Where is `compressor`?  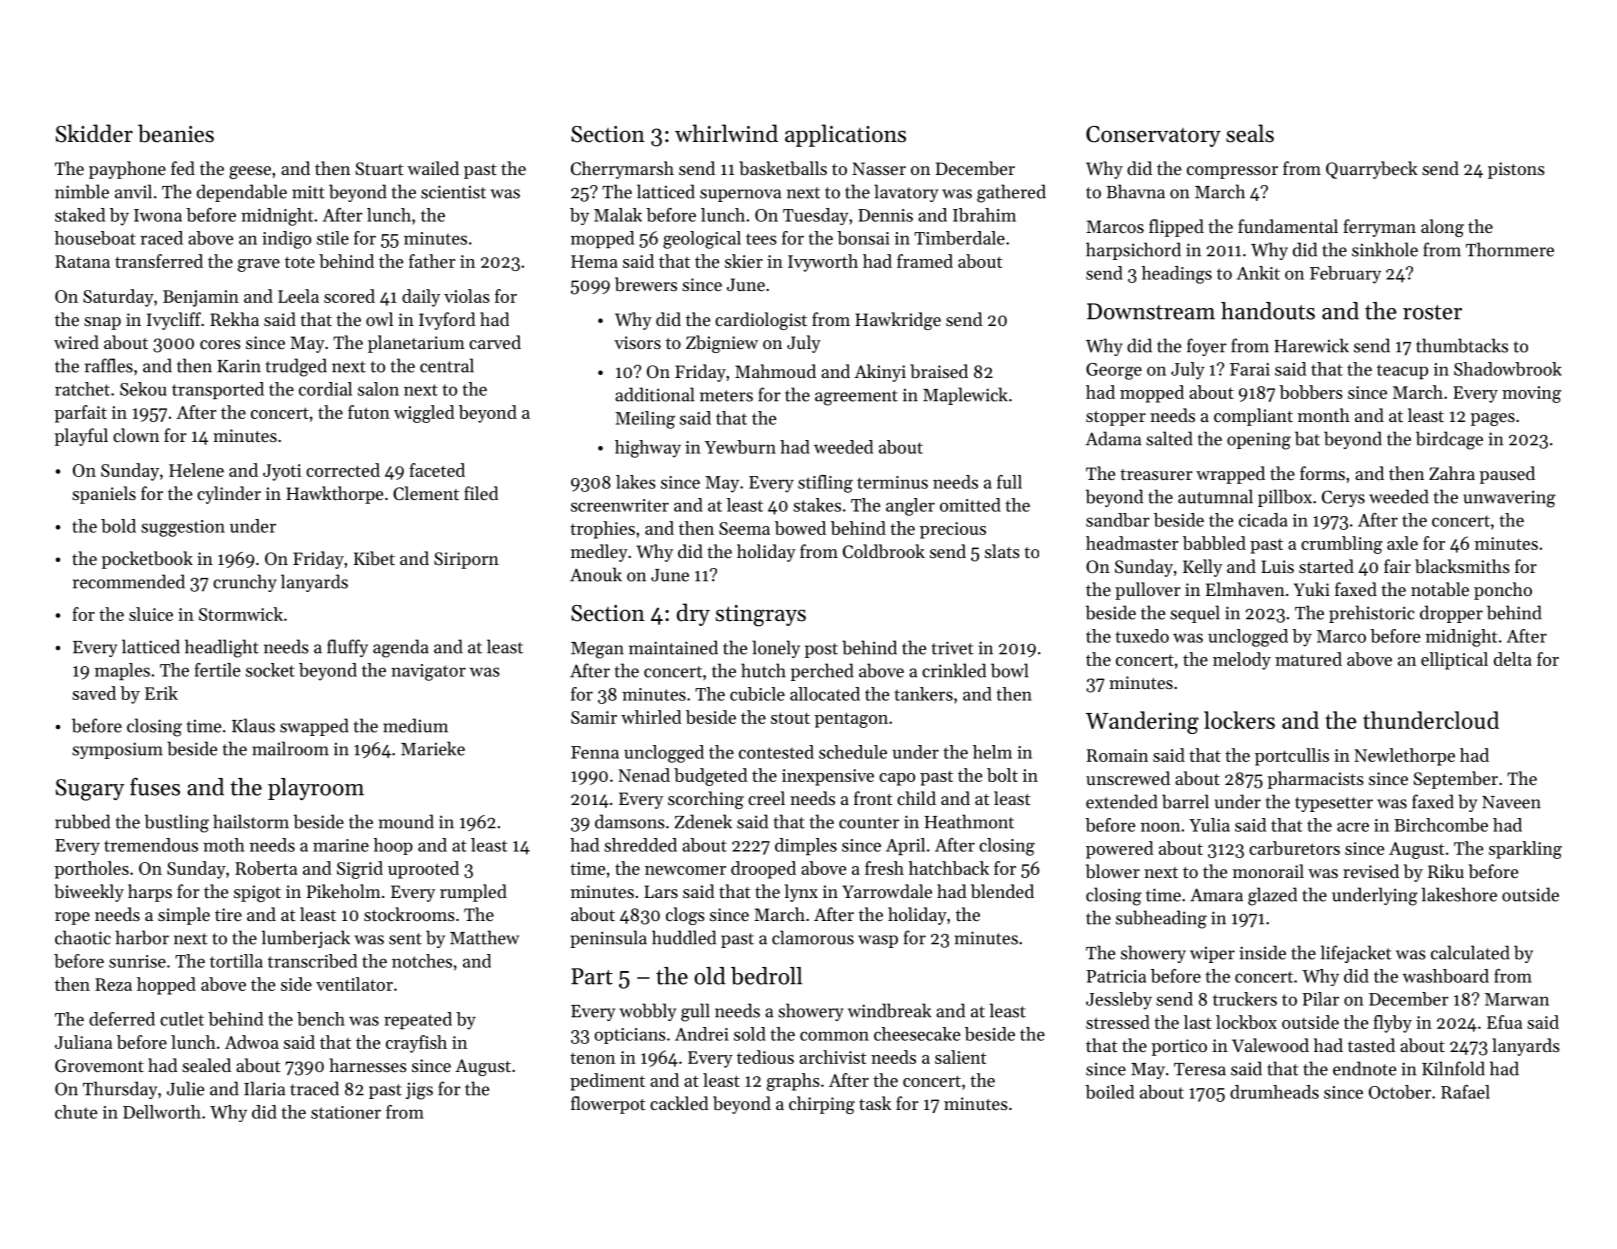
compressor is located at coordinates (1232, 172).
